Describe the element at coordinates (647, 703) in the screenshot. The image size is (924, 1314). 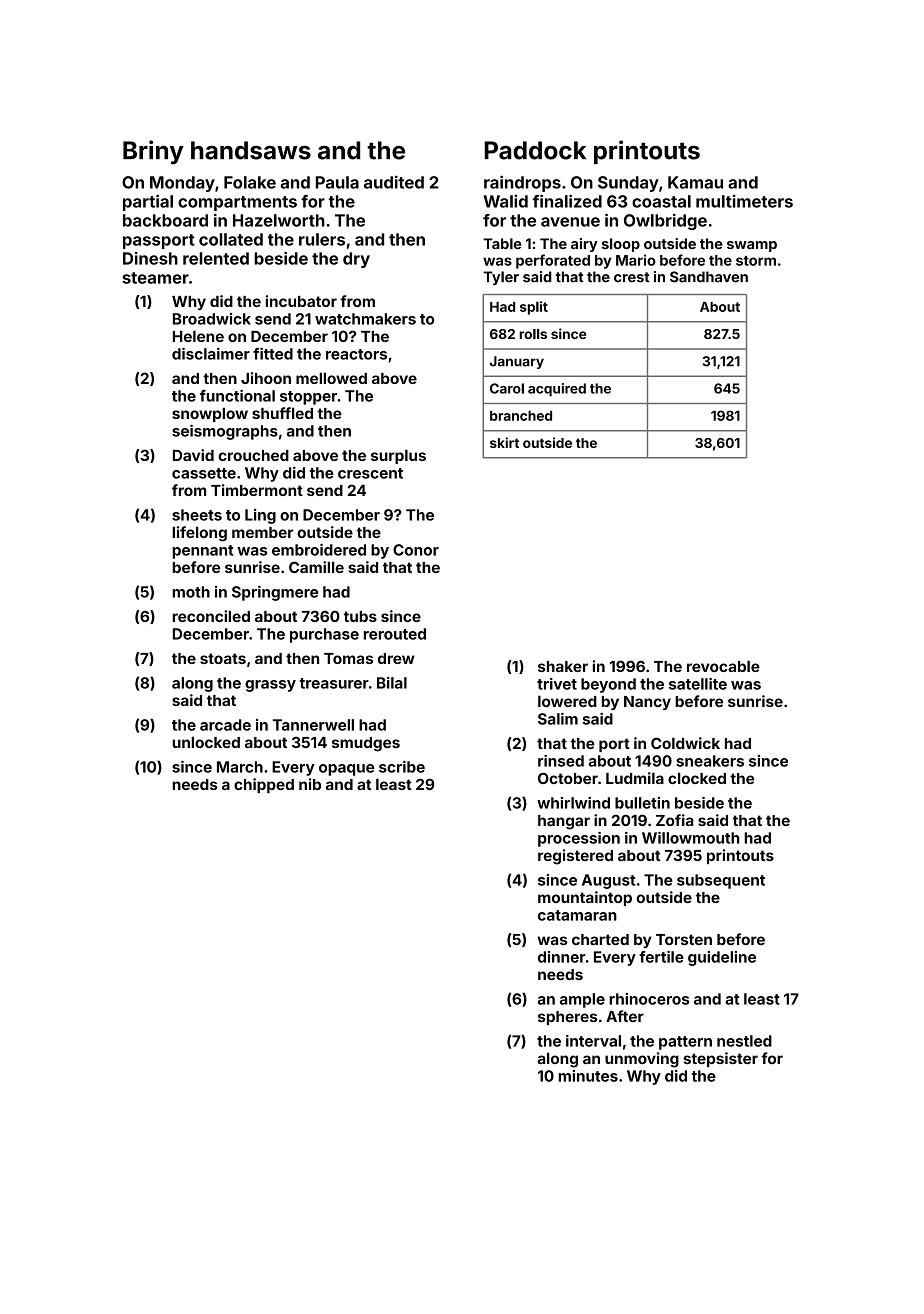
I see `Nancy` at that location.
